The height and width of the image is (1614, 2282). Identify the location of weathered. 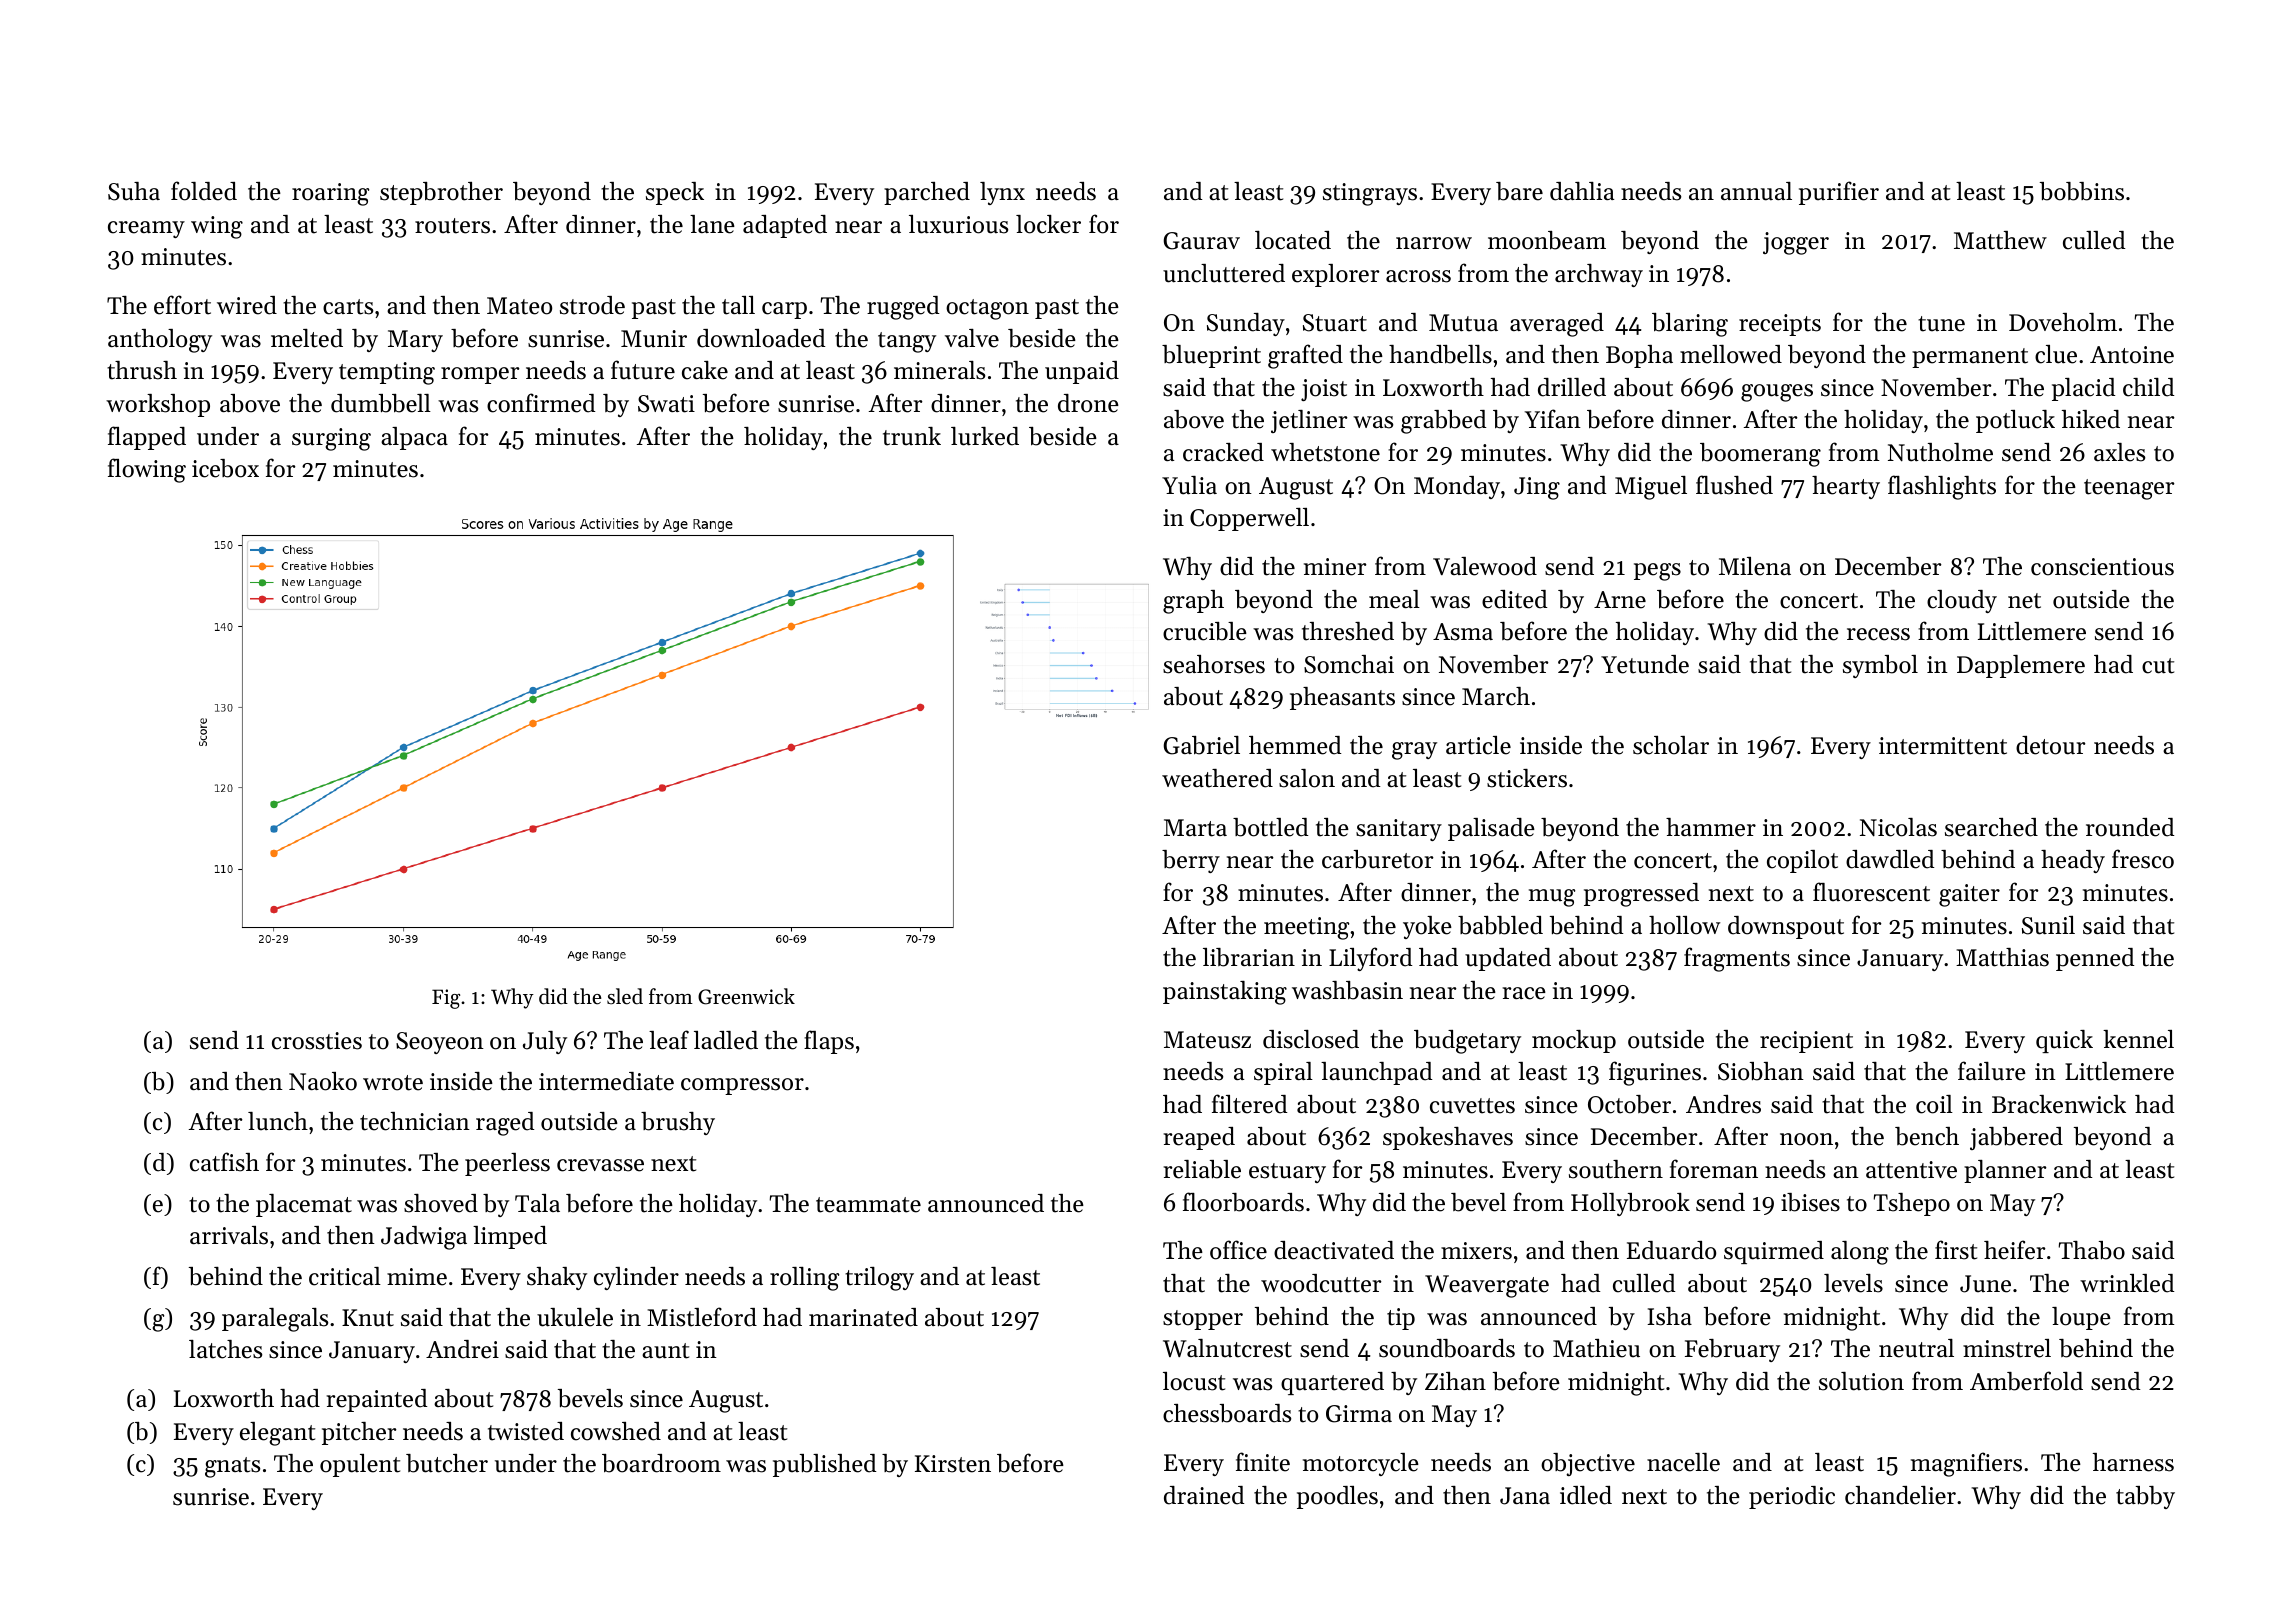
(1217, 778).
